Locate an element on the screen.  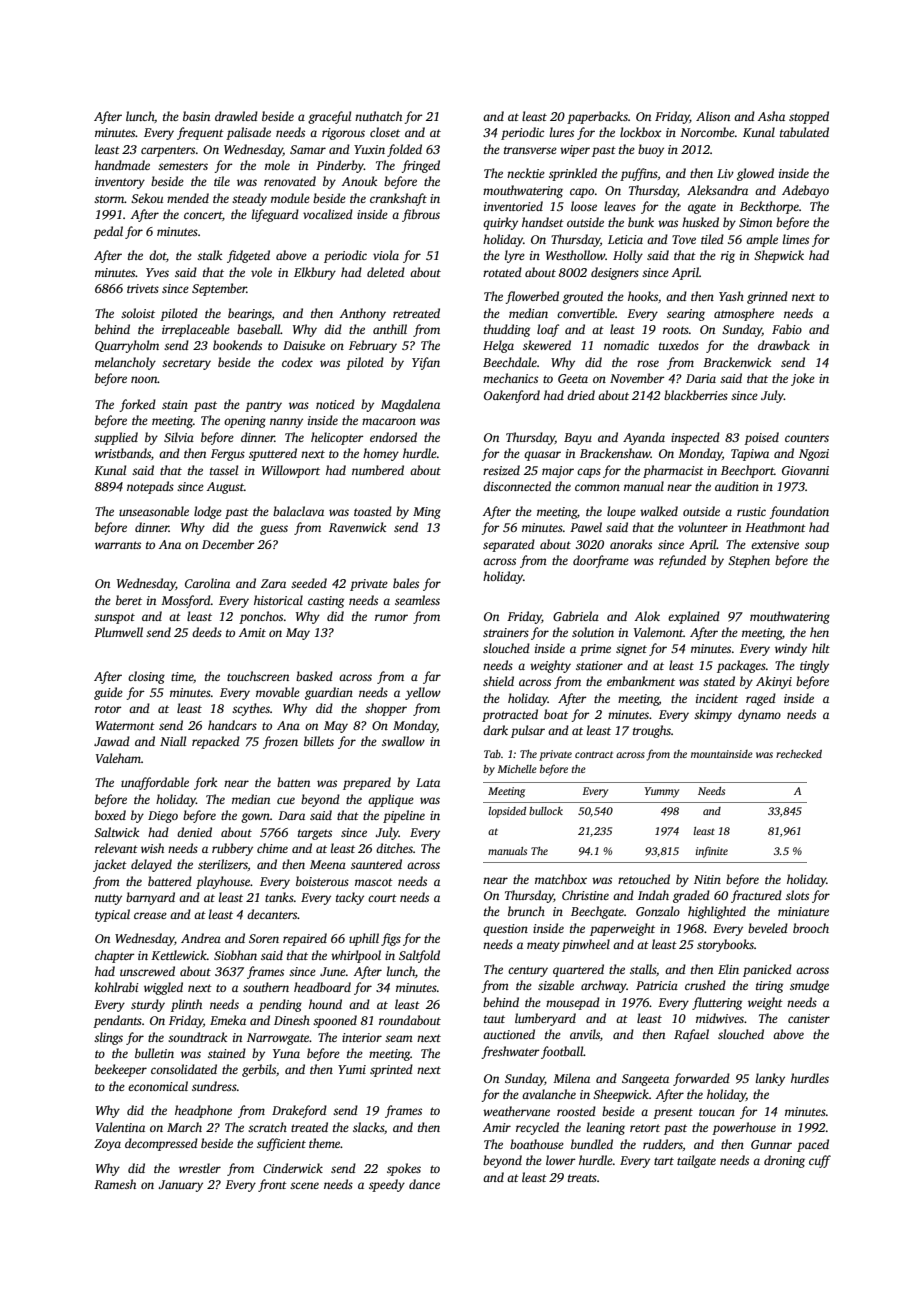
Aleksandra is located at coordinates (717, 190).
